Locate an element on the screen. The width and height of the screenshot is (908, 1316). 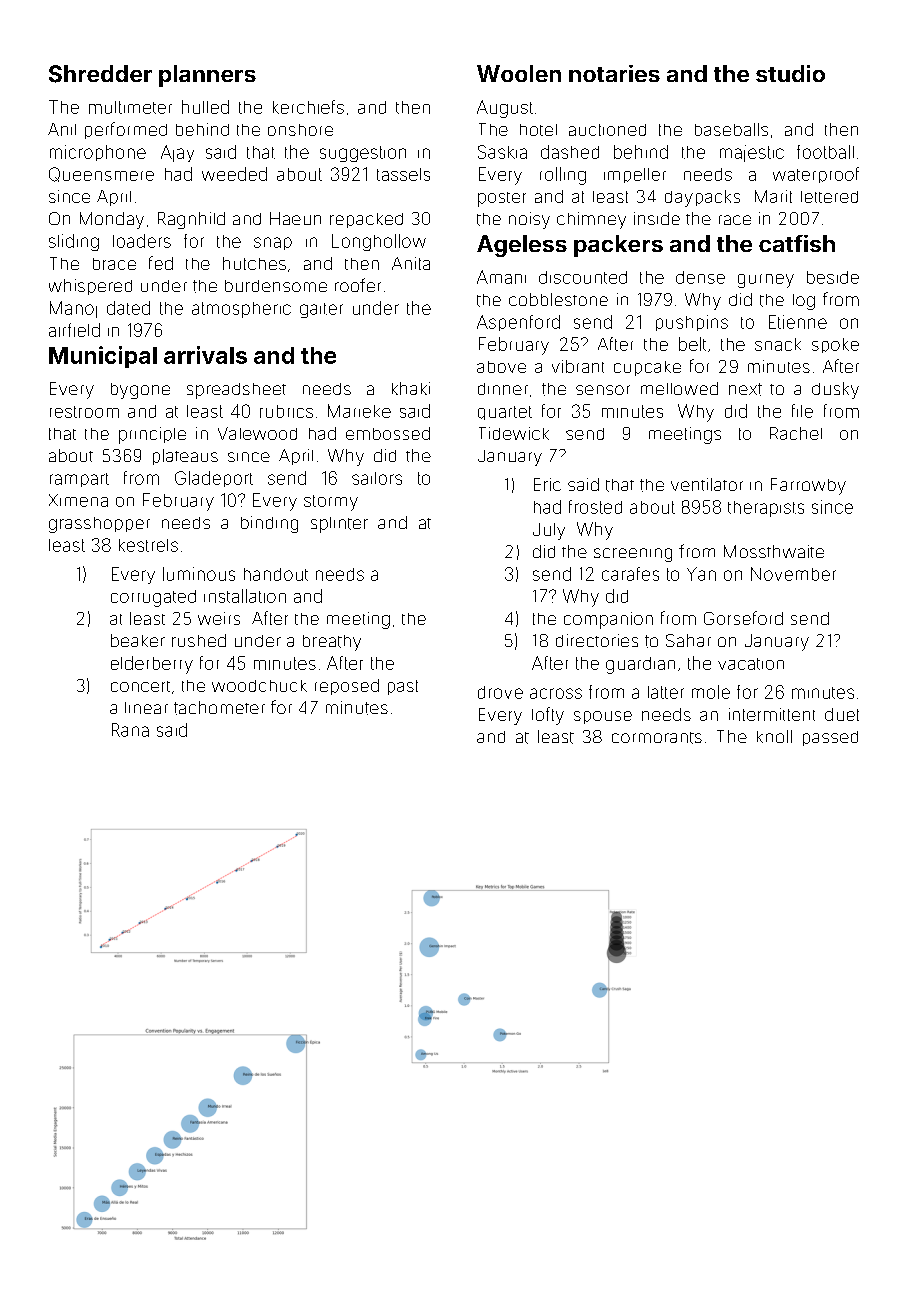
dense is located at coordinates (700, 277).
